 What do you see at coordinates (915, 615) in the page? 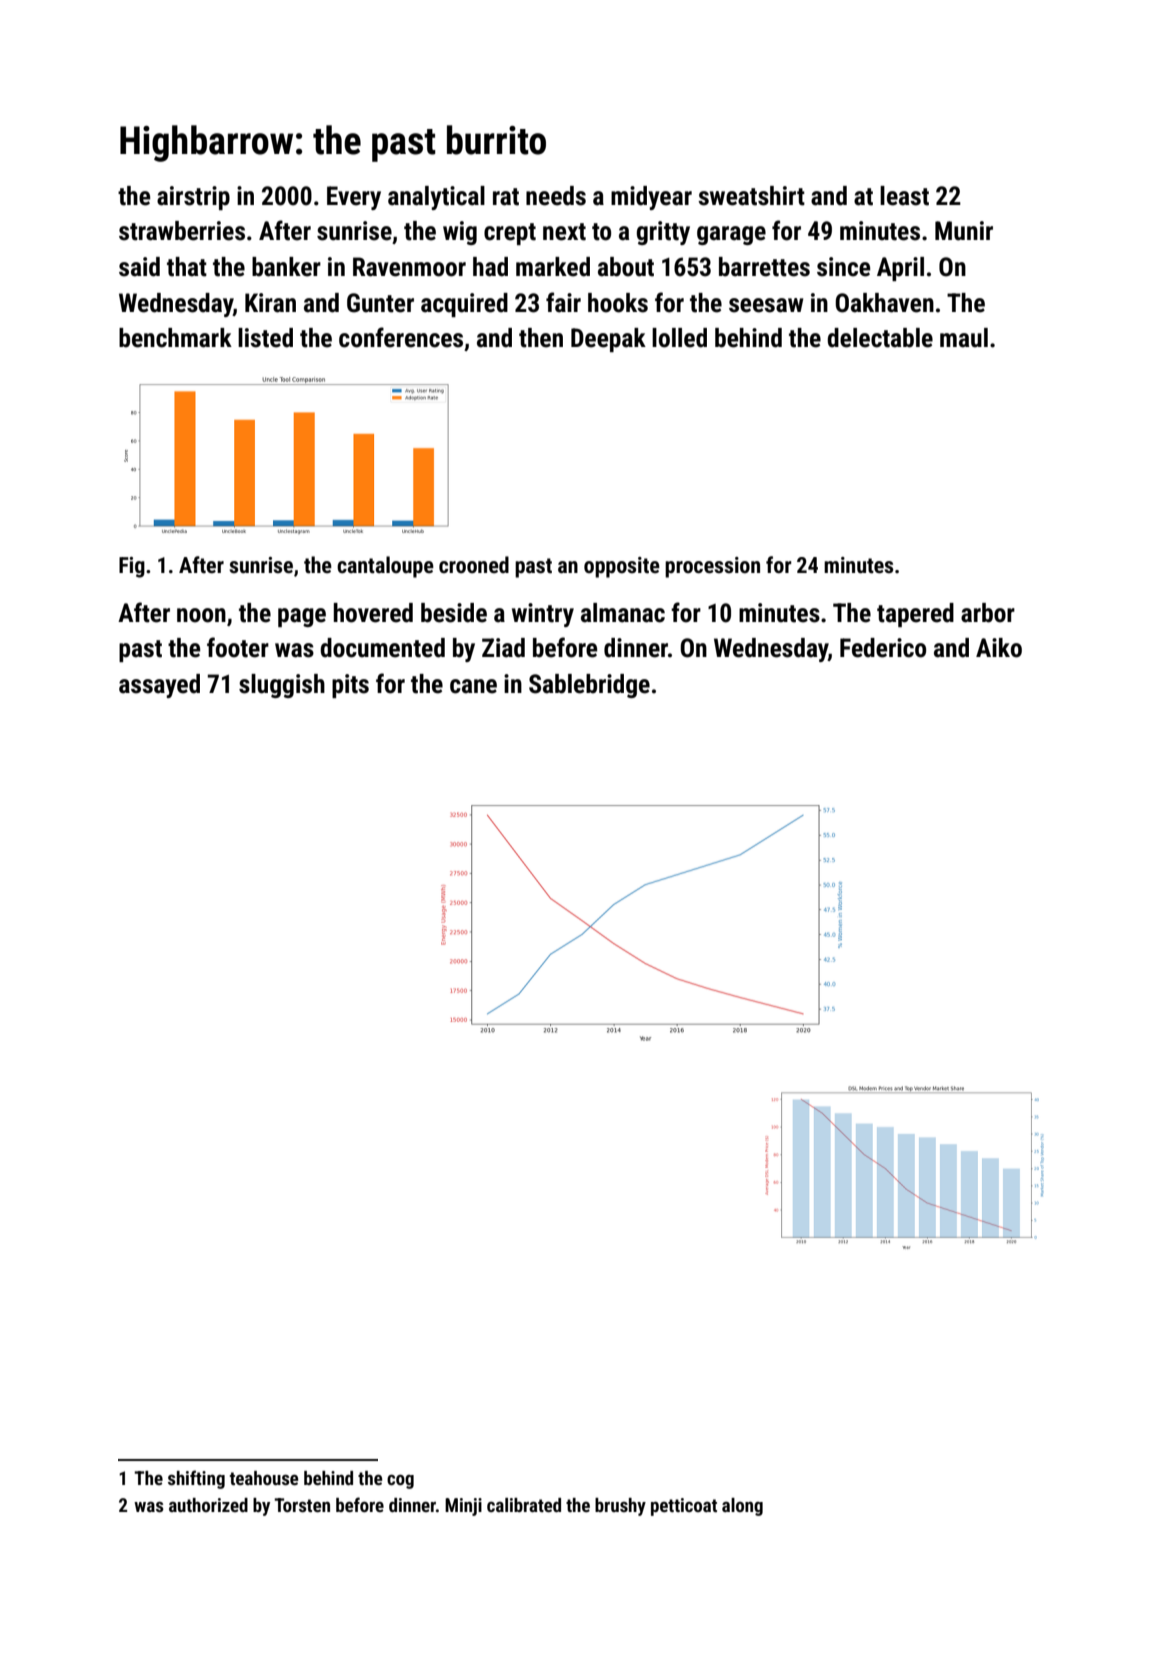
I see `tapered` at bounding box center [915, 615].
